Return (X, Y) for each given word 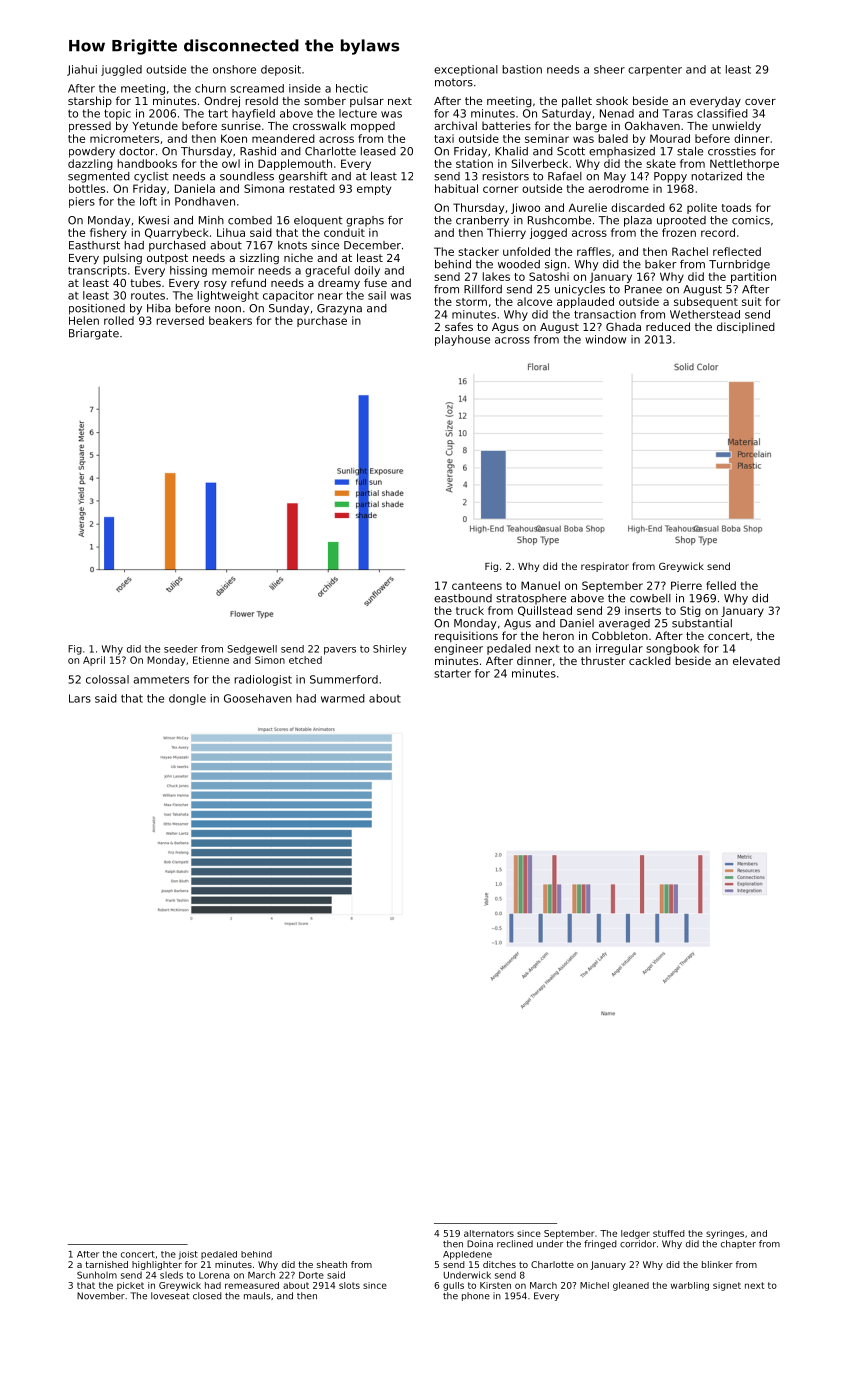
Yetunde (155, 125)
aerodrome (619, 188)
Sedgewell (252, 650)
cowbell (650, 598)
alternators (489, 1233)
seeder (181, 649)
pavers (340, 651)
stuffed (669, 1233)
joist (188, 1255)
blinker (717, 1264)
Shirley (390, 650)
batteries (506, 125)
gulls (453, 1286)
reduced (668, 326)
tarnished (106, 1264)
